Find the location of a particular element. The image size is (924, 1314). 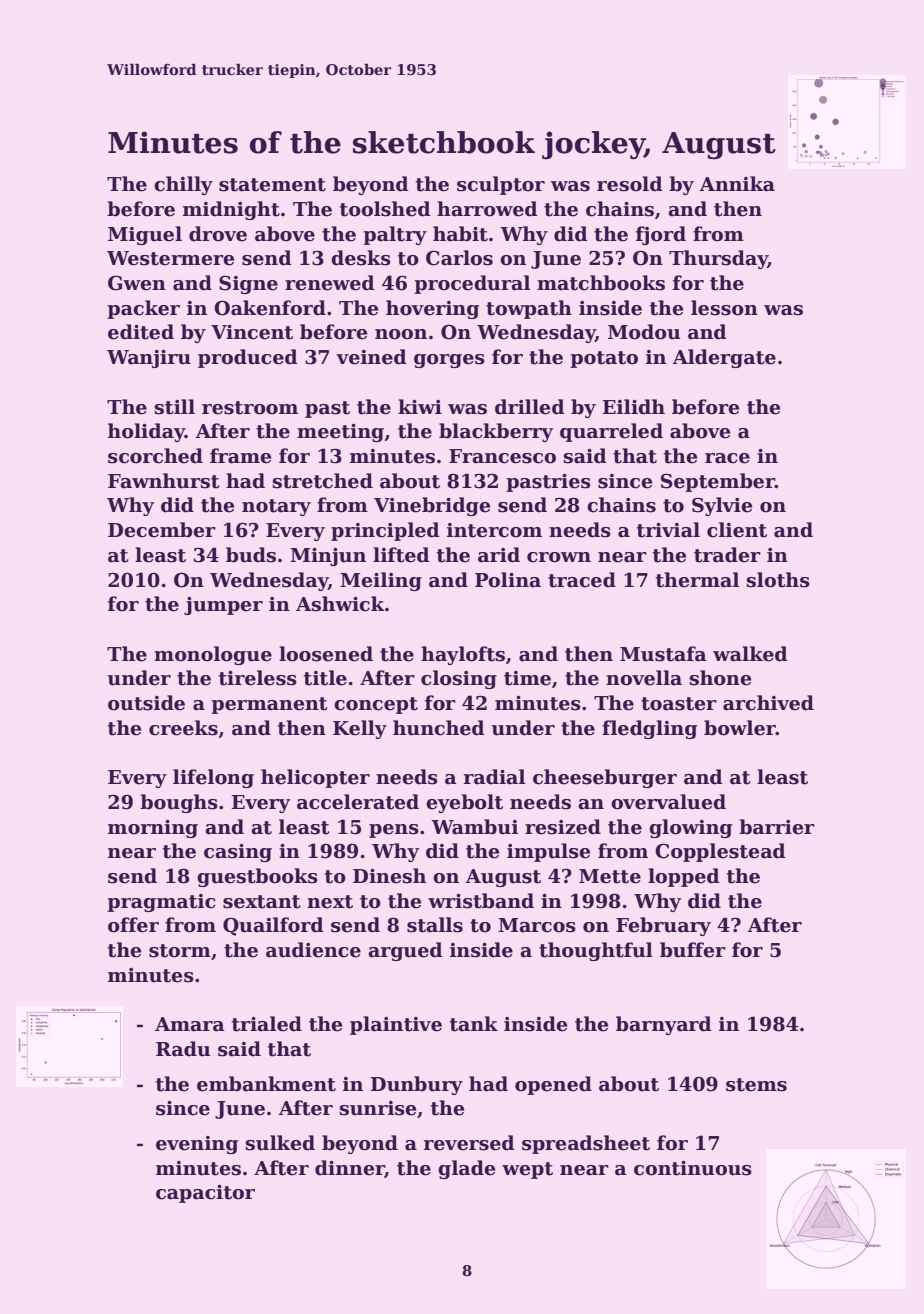

trialed is located at coordinates (267, 1024).
